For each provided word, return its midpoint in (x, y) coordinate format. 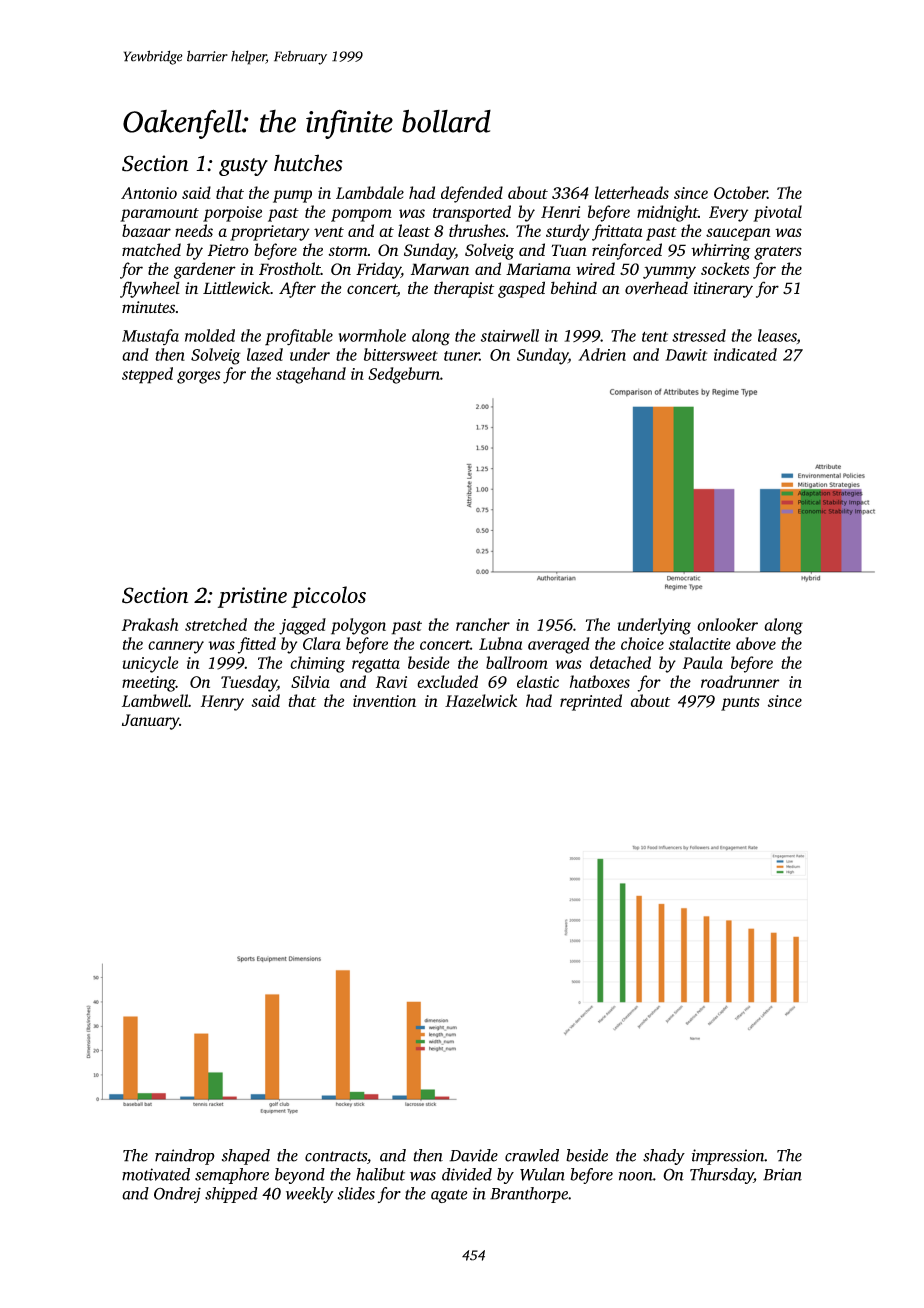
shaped (246, 1157)
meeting (149, 684)
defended (472, 194)
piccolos (328, 597)
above (756, 643)
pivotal (777, 213)
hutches (308, 163)
